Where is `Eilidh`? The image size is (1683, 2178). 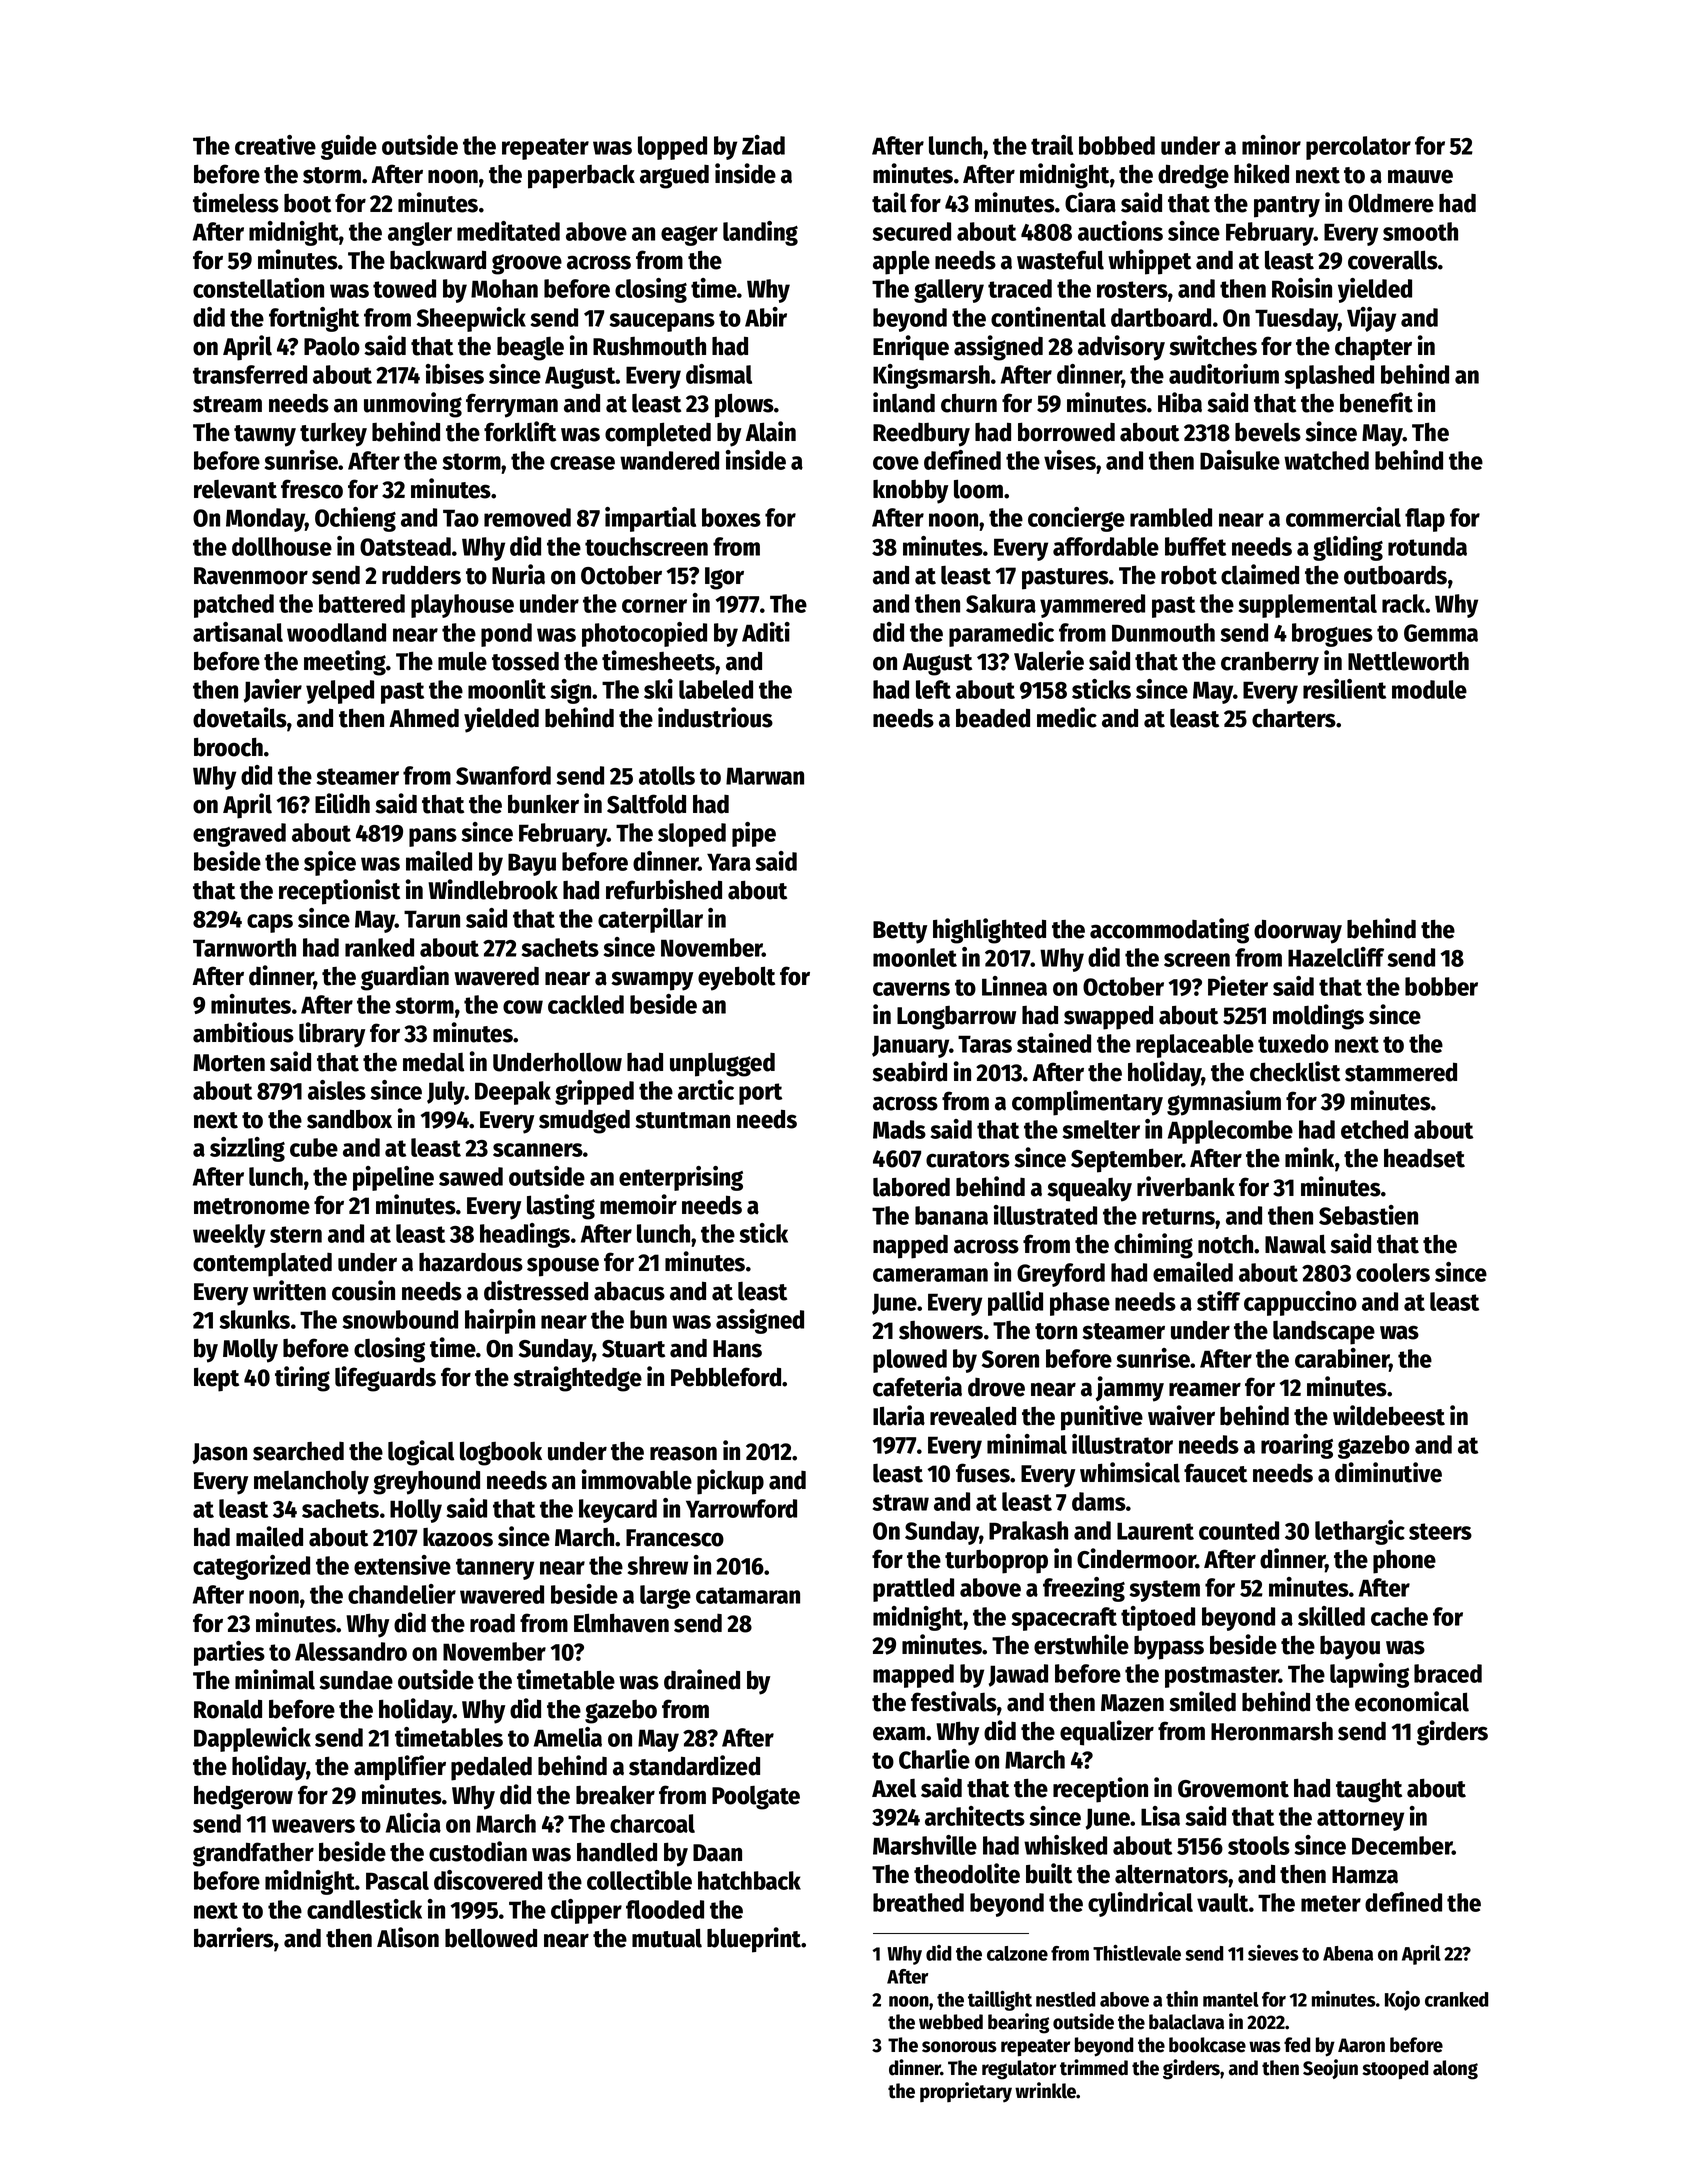 Eilidh is located at coordinates (342, 803).
